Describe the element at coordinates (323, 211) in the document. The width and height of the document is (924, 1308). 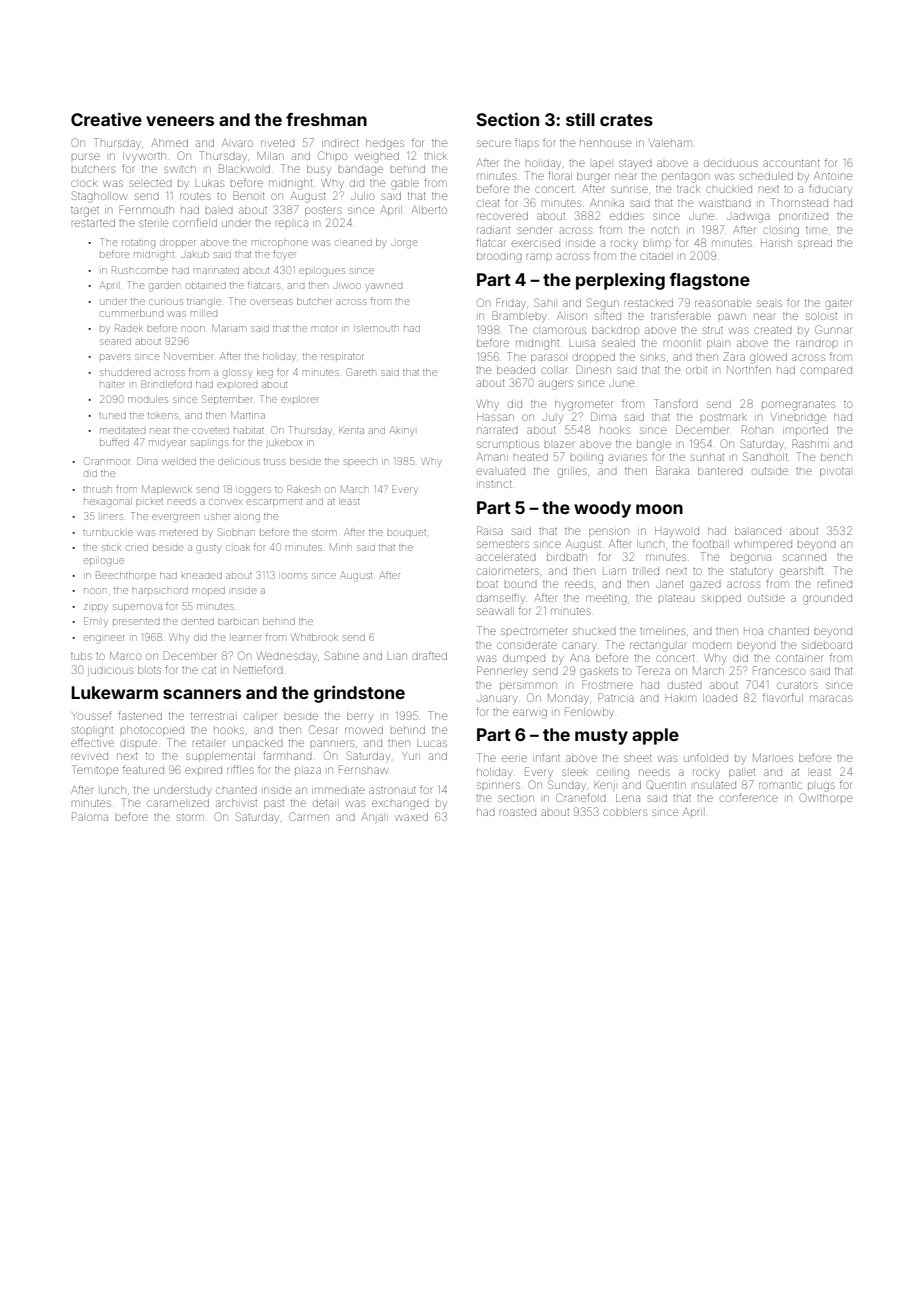
I see `posters` at that location.
